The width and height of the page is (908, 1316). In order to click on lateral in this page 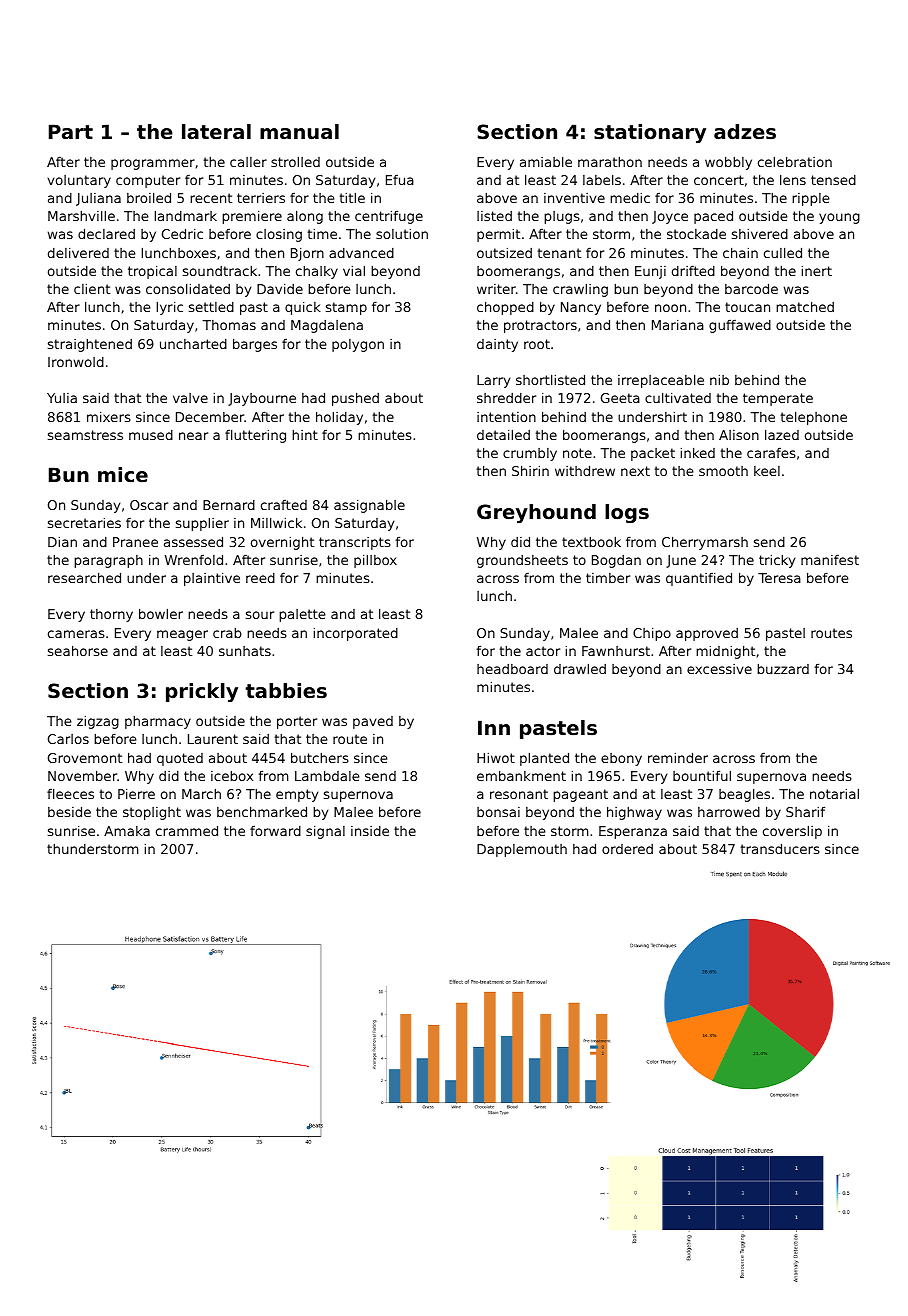, I will do `click(216, 132)`.
